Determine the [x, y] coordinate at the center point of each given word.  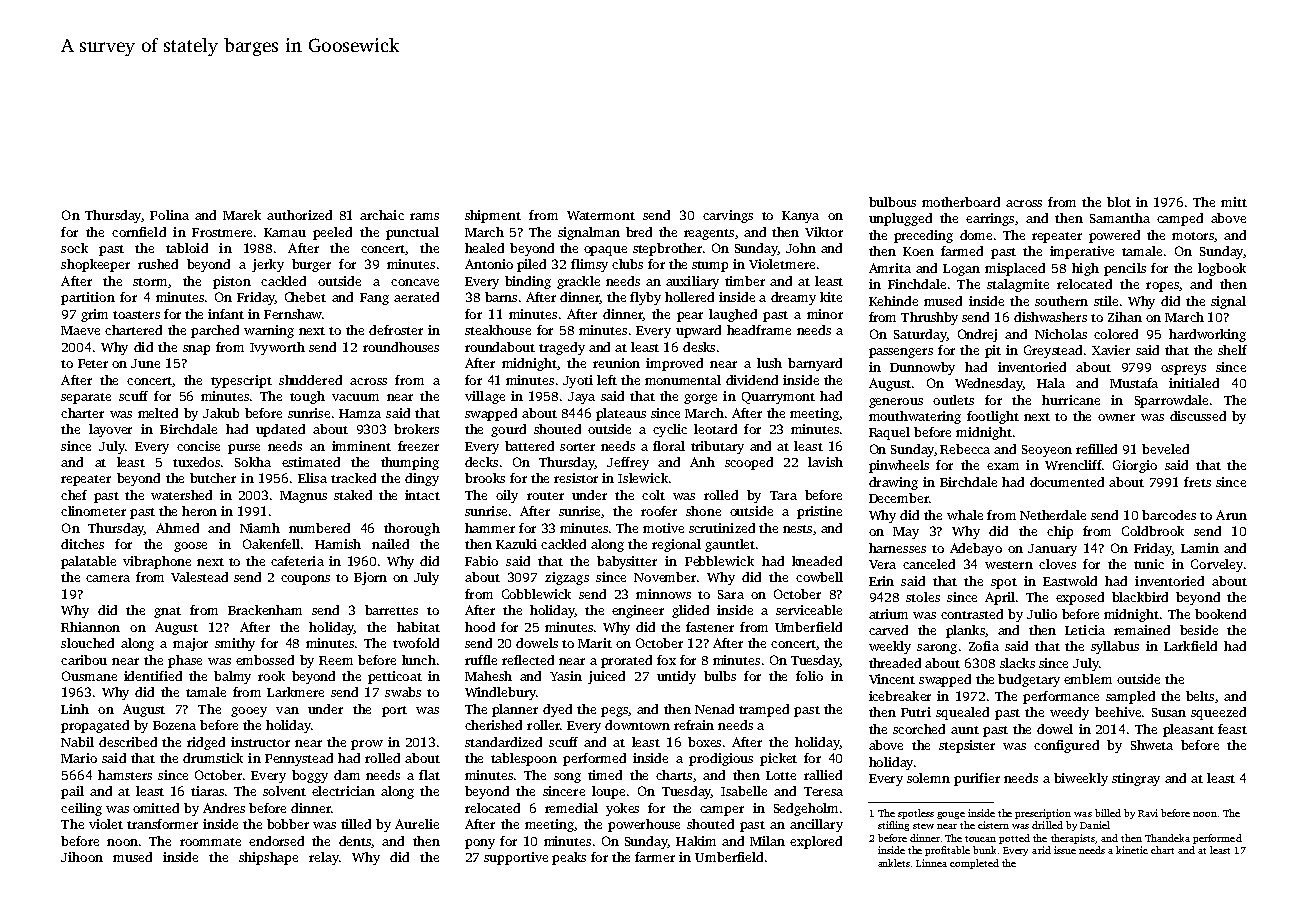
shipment [493, 216]
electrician [343, 791]
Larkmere [295, 692]
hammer [490, 528]
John [801, 248]
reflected [528, 660]
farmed [962, 251]
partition [88, 298]
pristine [819, 512]
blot [1119, 202]
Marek [242, 215]
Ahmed [177, 528]
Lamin [1200, 548]
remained [1142, 630]
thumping [410, 463]
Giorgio [1135, 466]
